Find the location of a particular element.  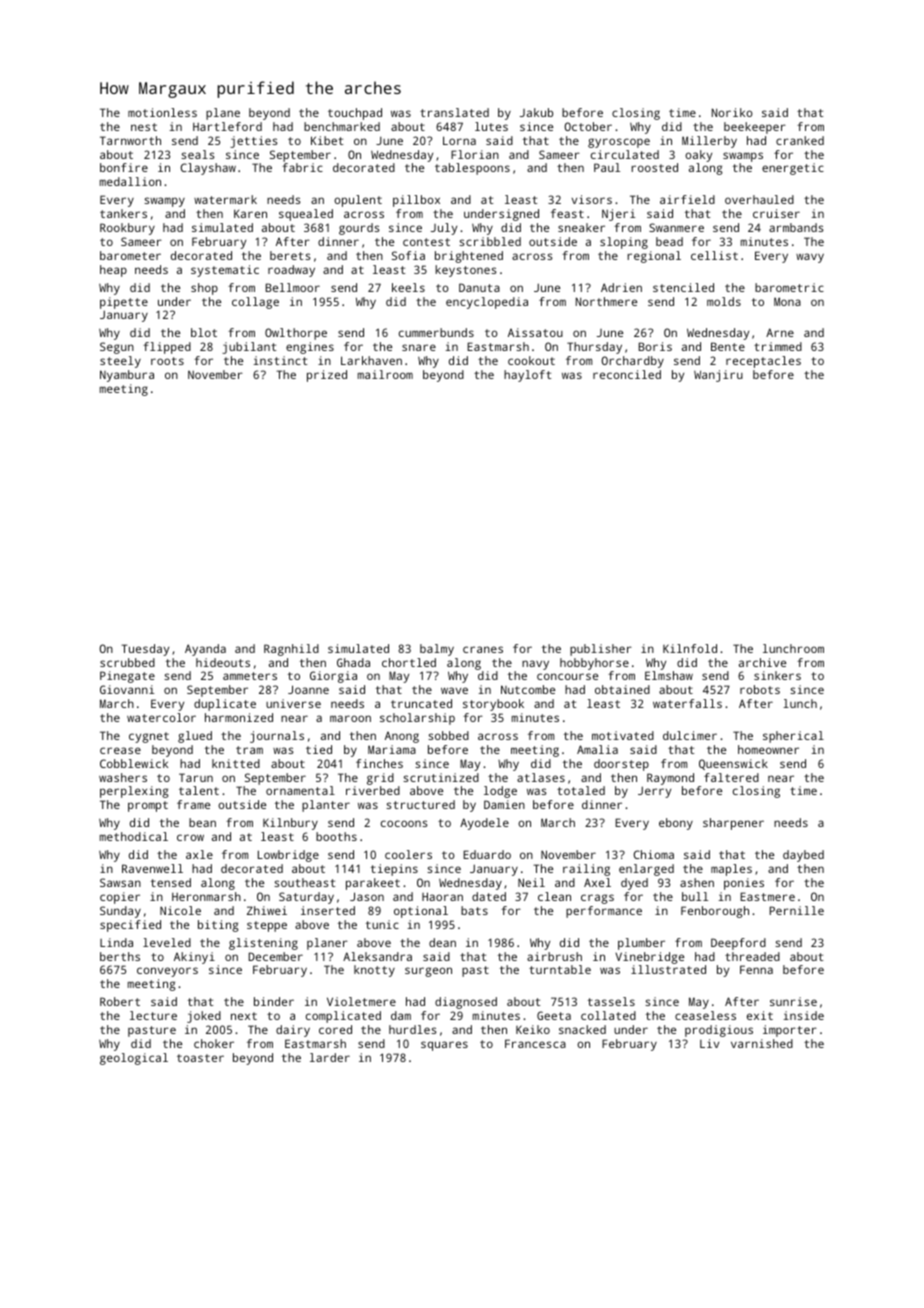

Kilnfold is located at coordinates (690, 648).
